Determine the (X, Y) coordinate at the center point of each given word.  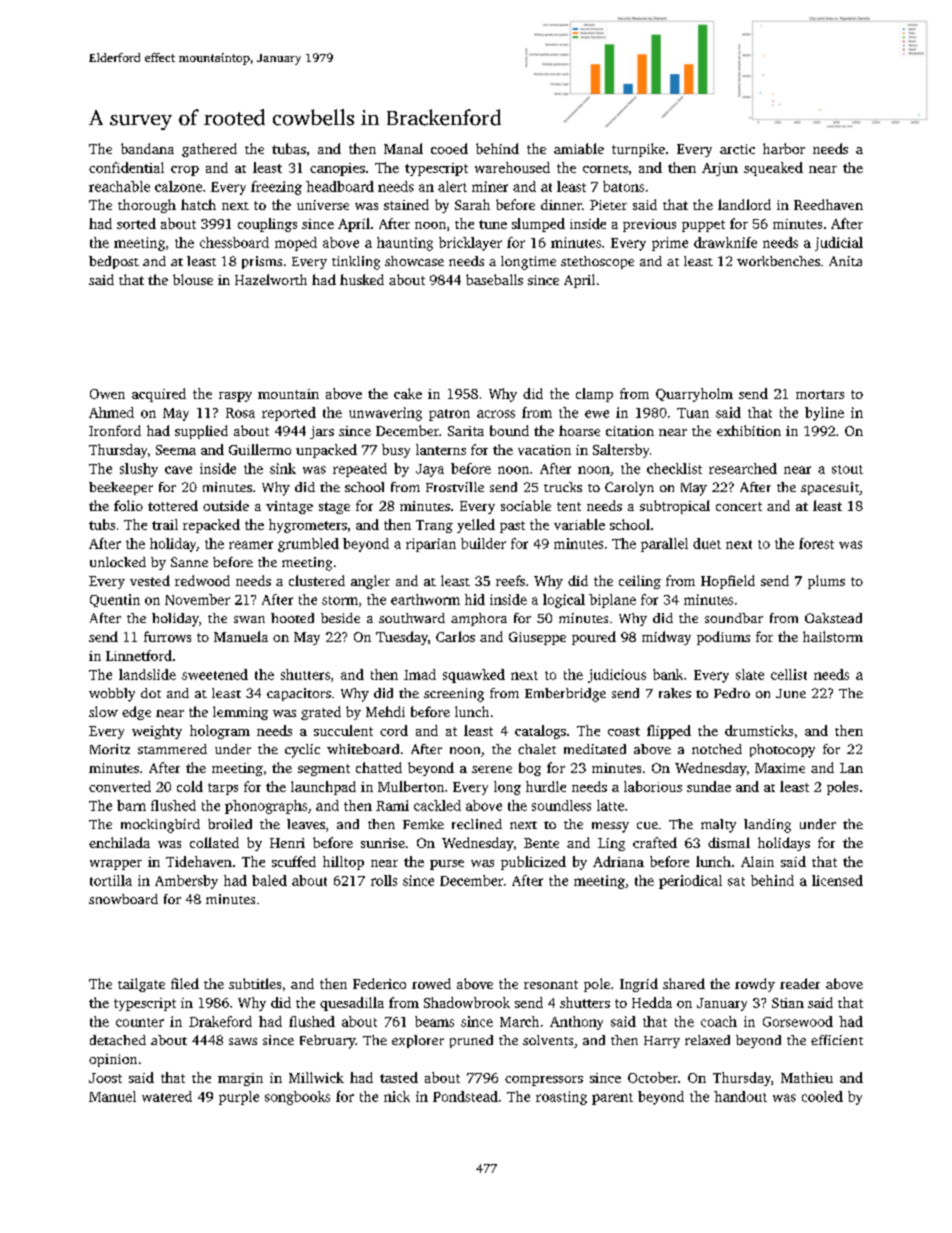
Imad (420, 674)
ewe (597, 414)
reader (800, 983)
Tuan (693, 413)
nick (397, 1096)
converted (120, 786)
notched (717, 749)
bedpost (114, 262)
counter (140, 1022)
